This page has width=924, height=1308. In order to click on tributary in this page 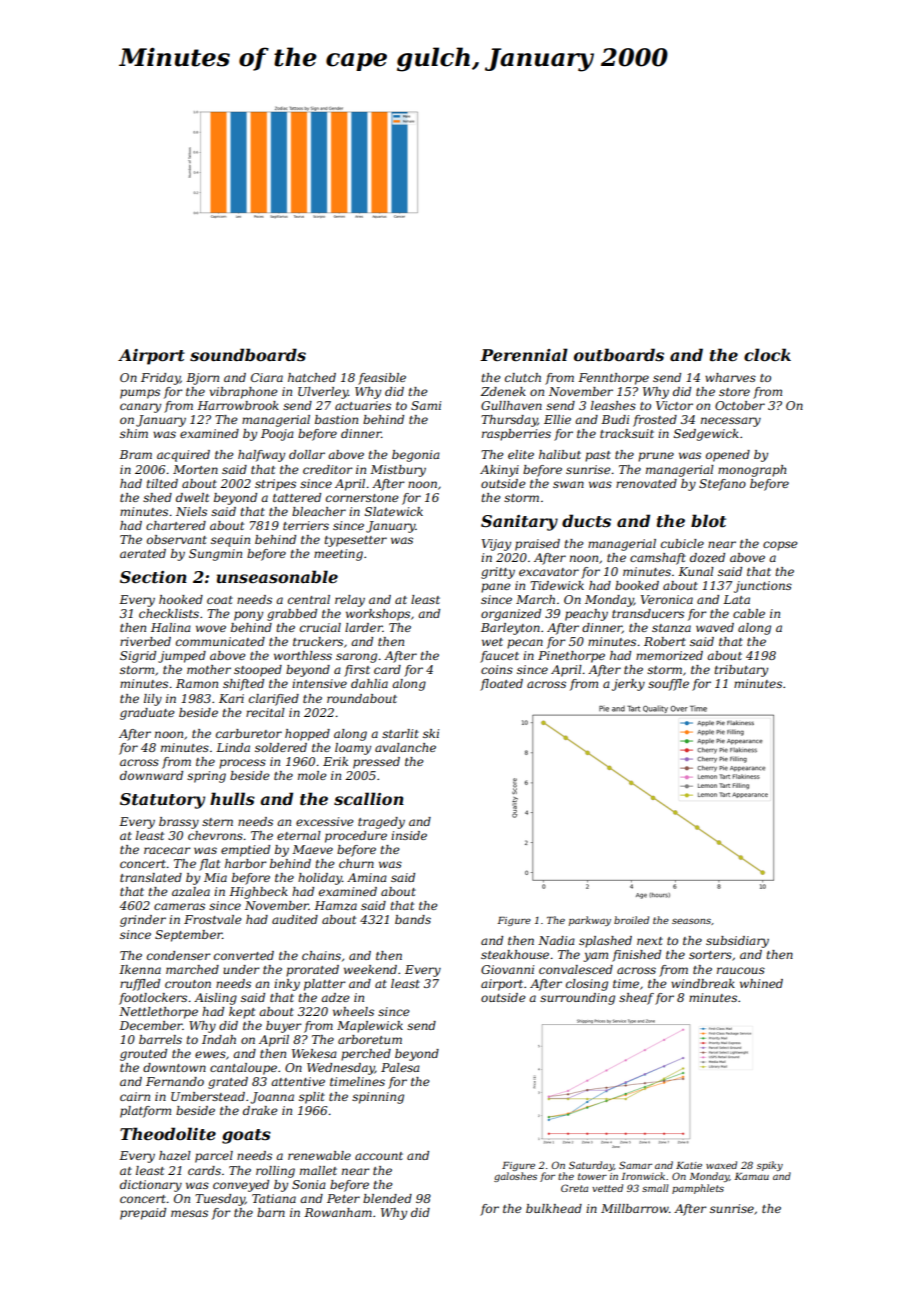, I will do `click(741, 671)`.
